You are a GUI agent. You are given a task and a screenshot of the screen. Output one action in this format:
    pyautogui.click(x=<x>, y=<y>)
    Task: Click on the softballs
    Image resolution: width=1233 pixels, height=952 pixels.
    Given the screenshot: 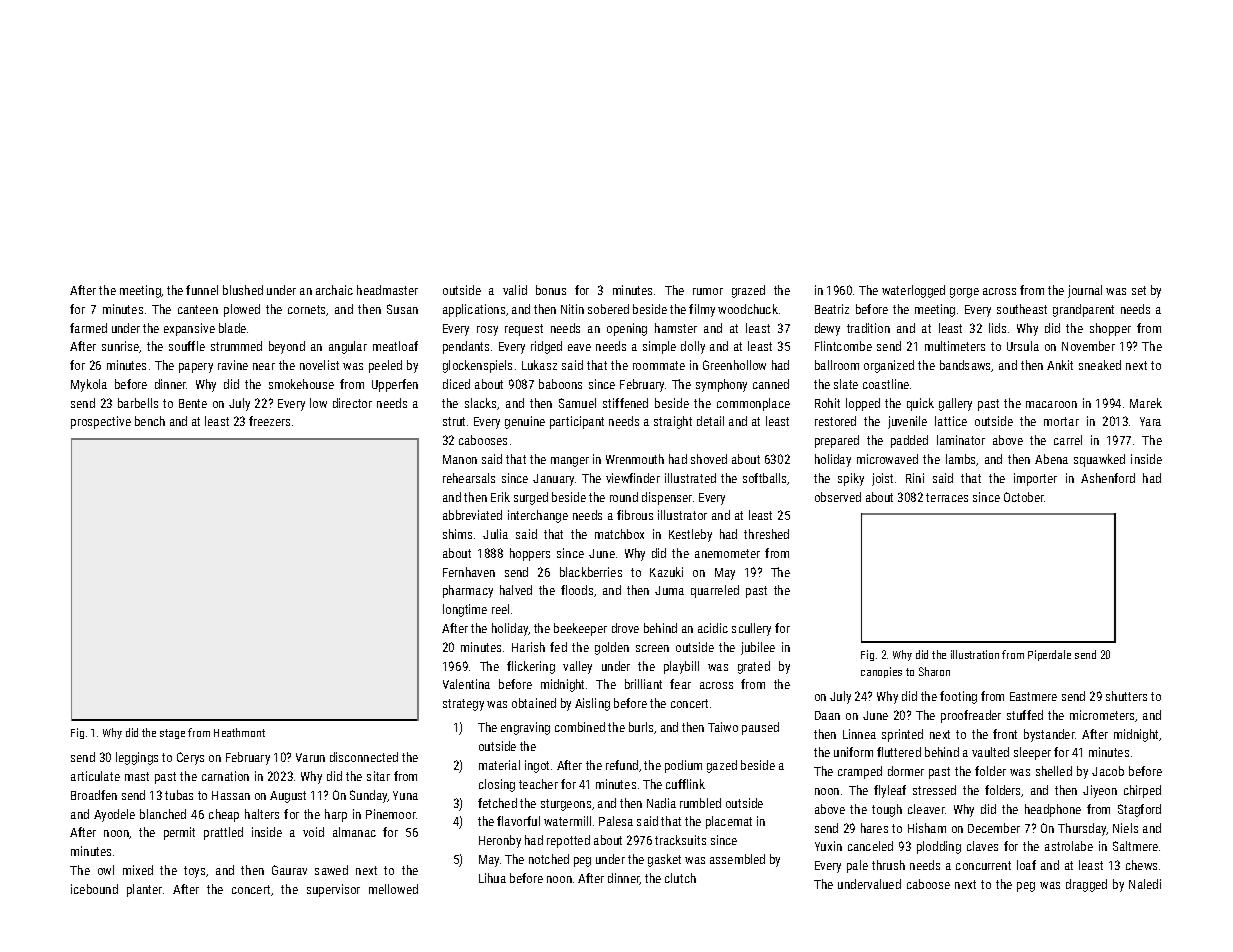 What is the action you would take?
    pyautogui.click(x=765, y=479)
